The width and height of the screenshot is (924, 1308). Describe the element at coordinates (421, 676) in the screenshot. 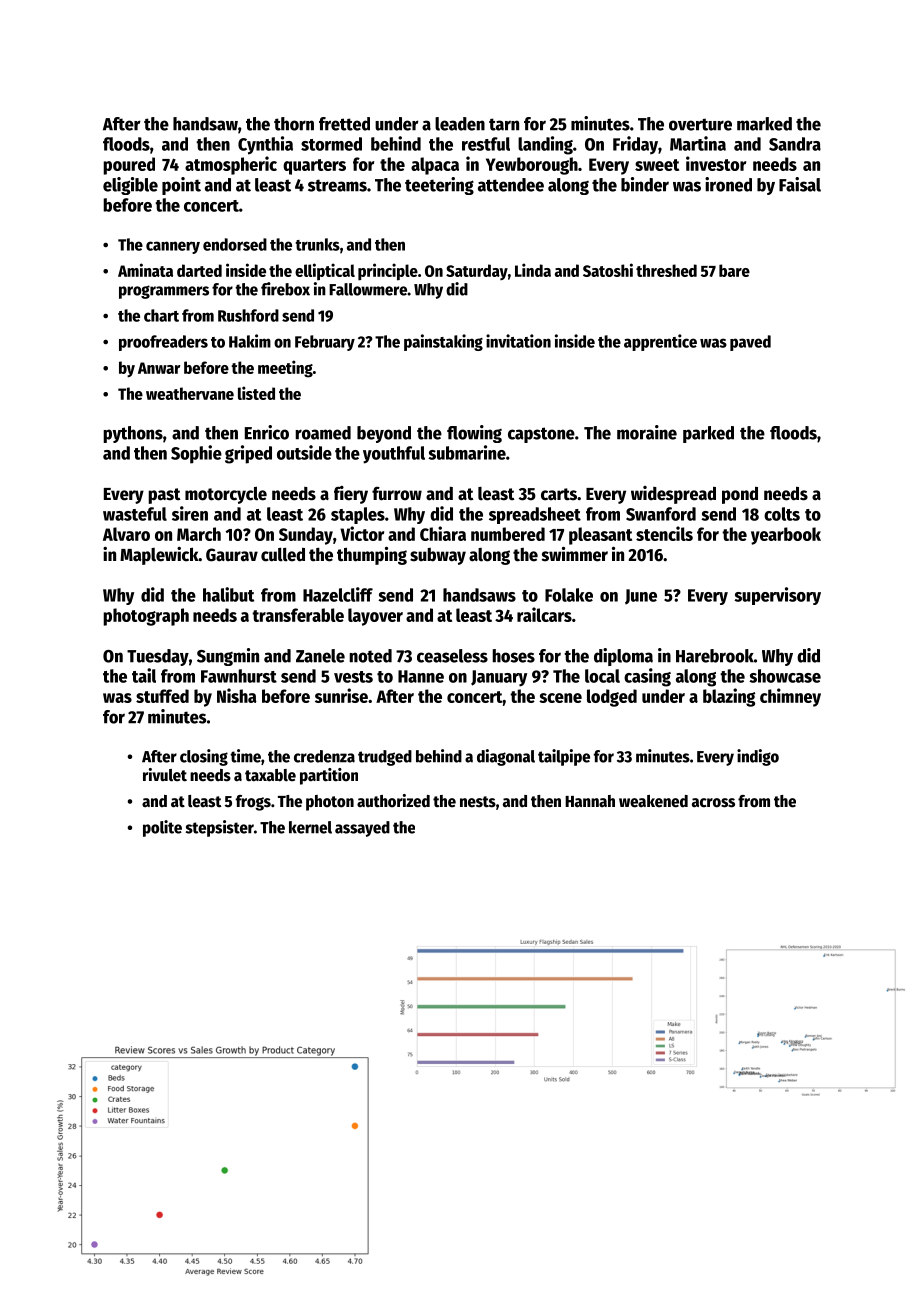

I see `Hanne` at that location.
